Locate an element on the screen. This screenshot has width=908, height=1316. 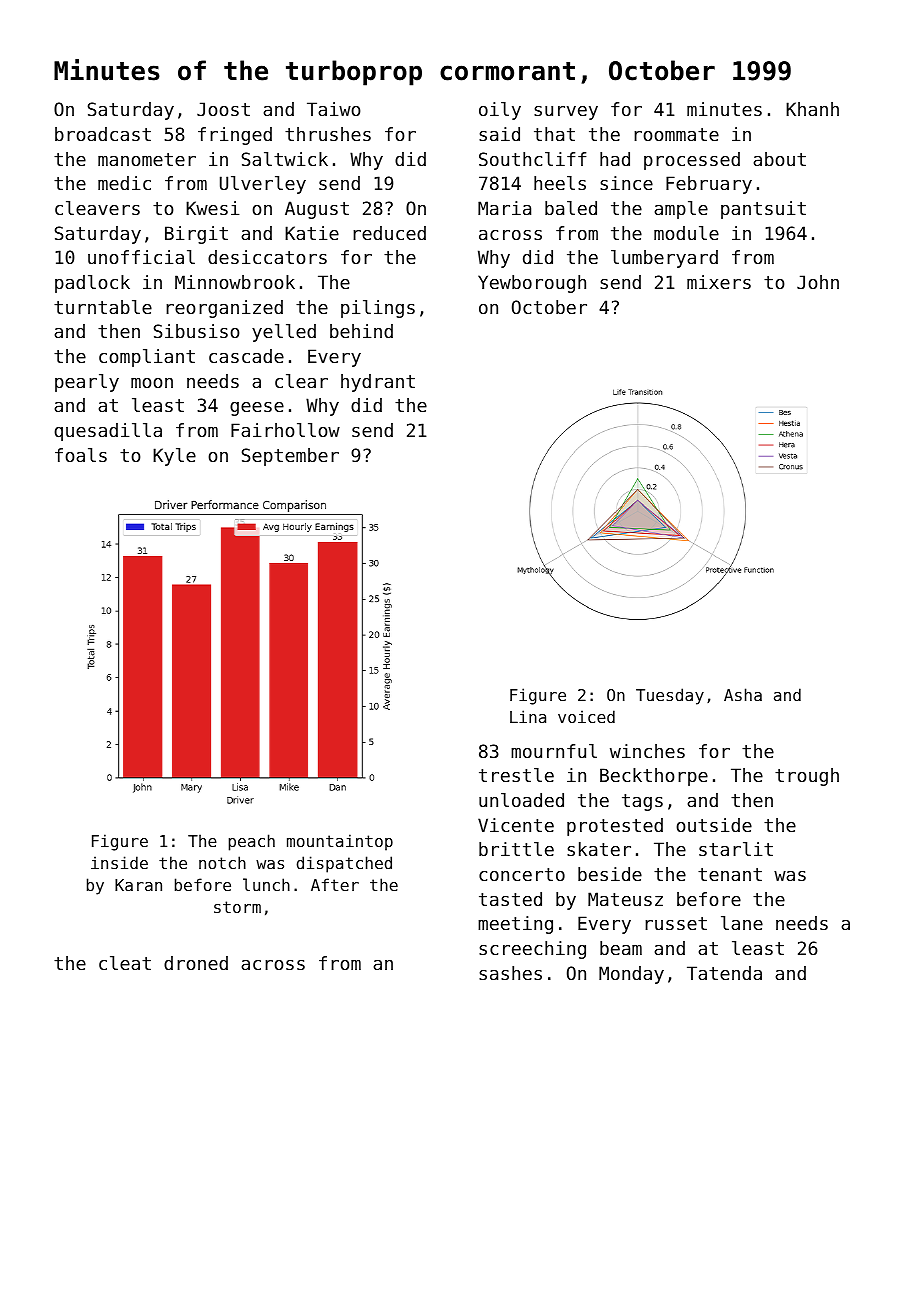
oily is located at coordinates (500, 111).
